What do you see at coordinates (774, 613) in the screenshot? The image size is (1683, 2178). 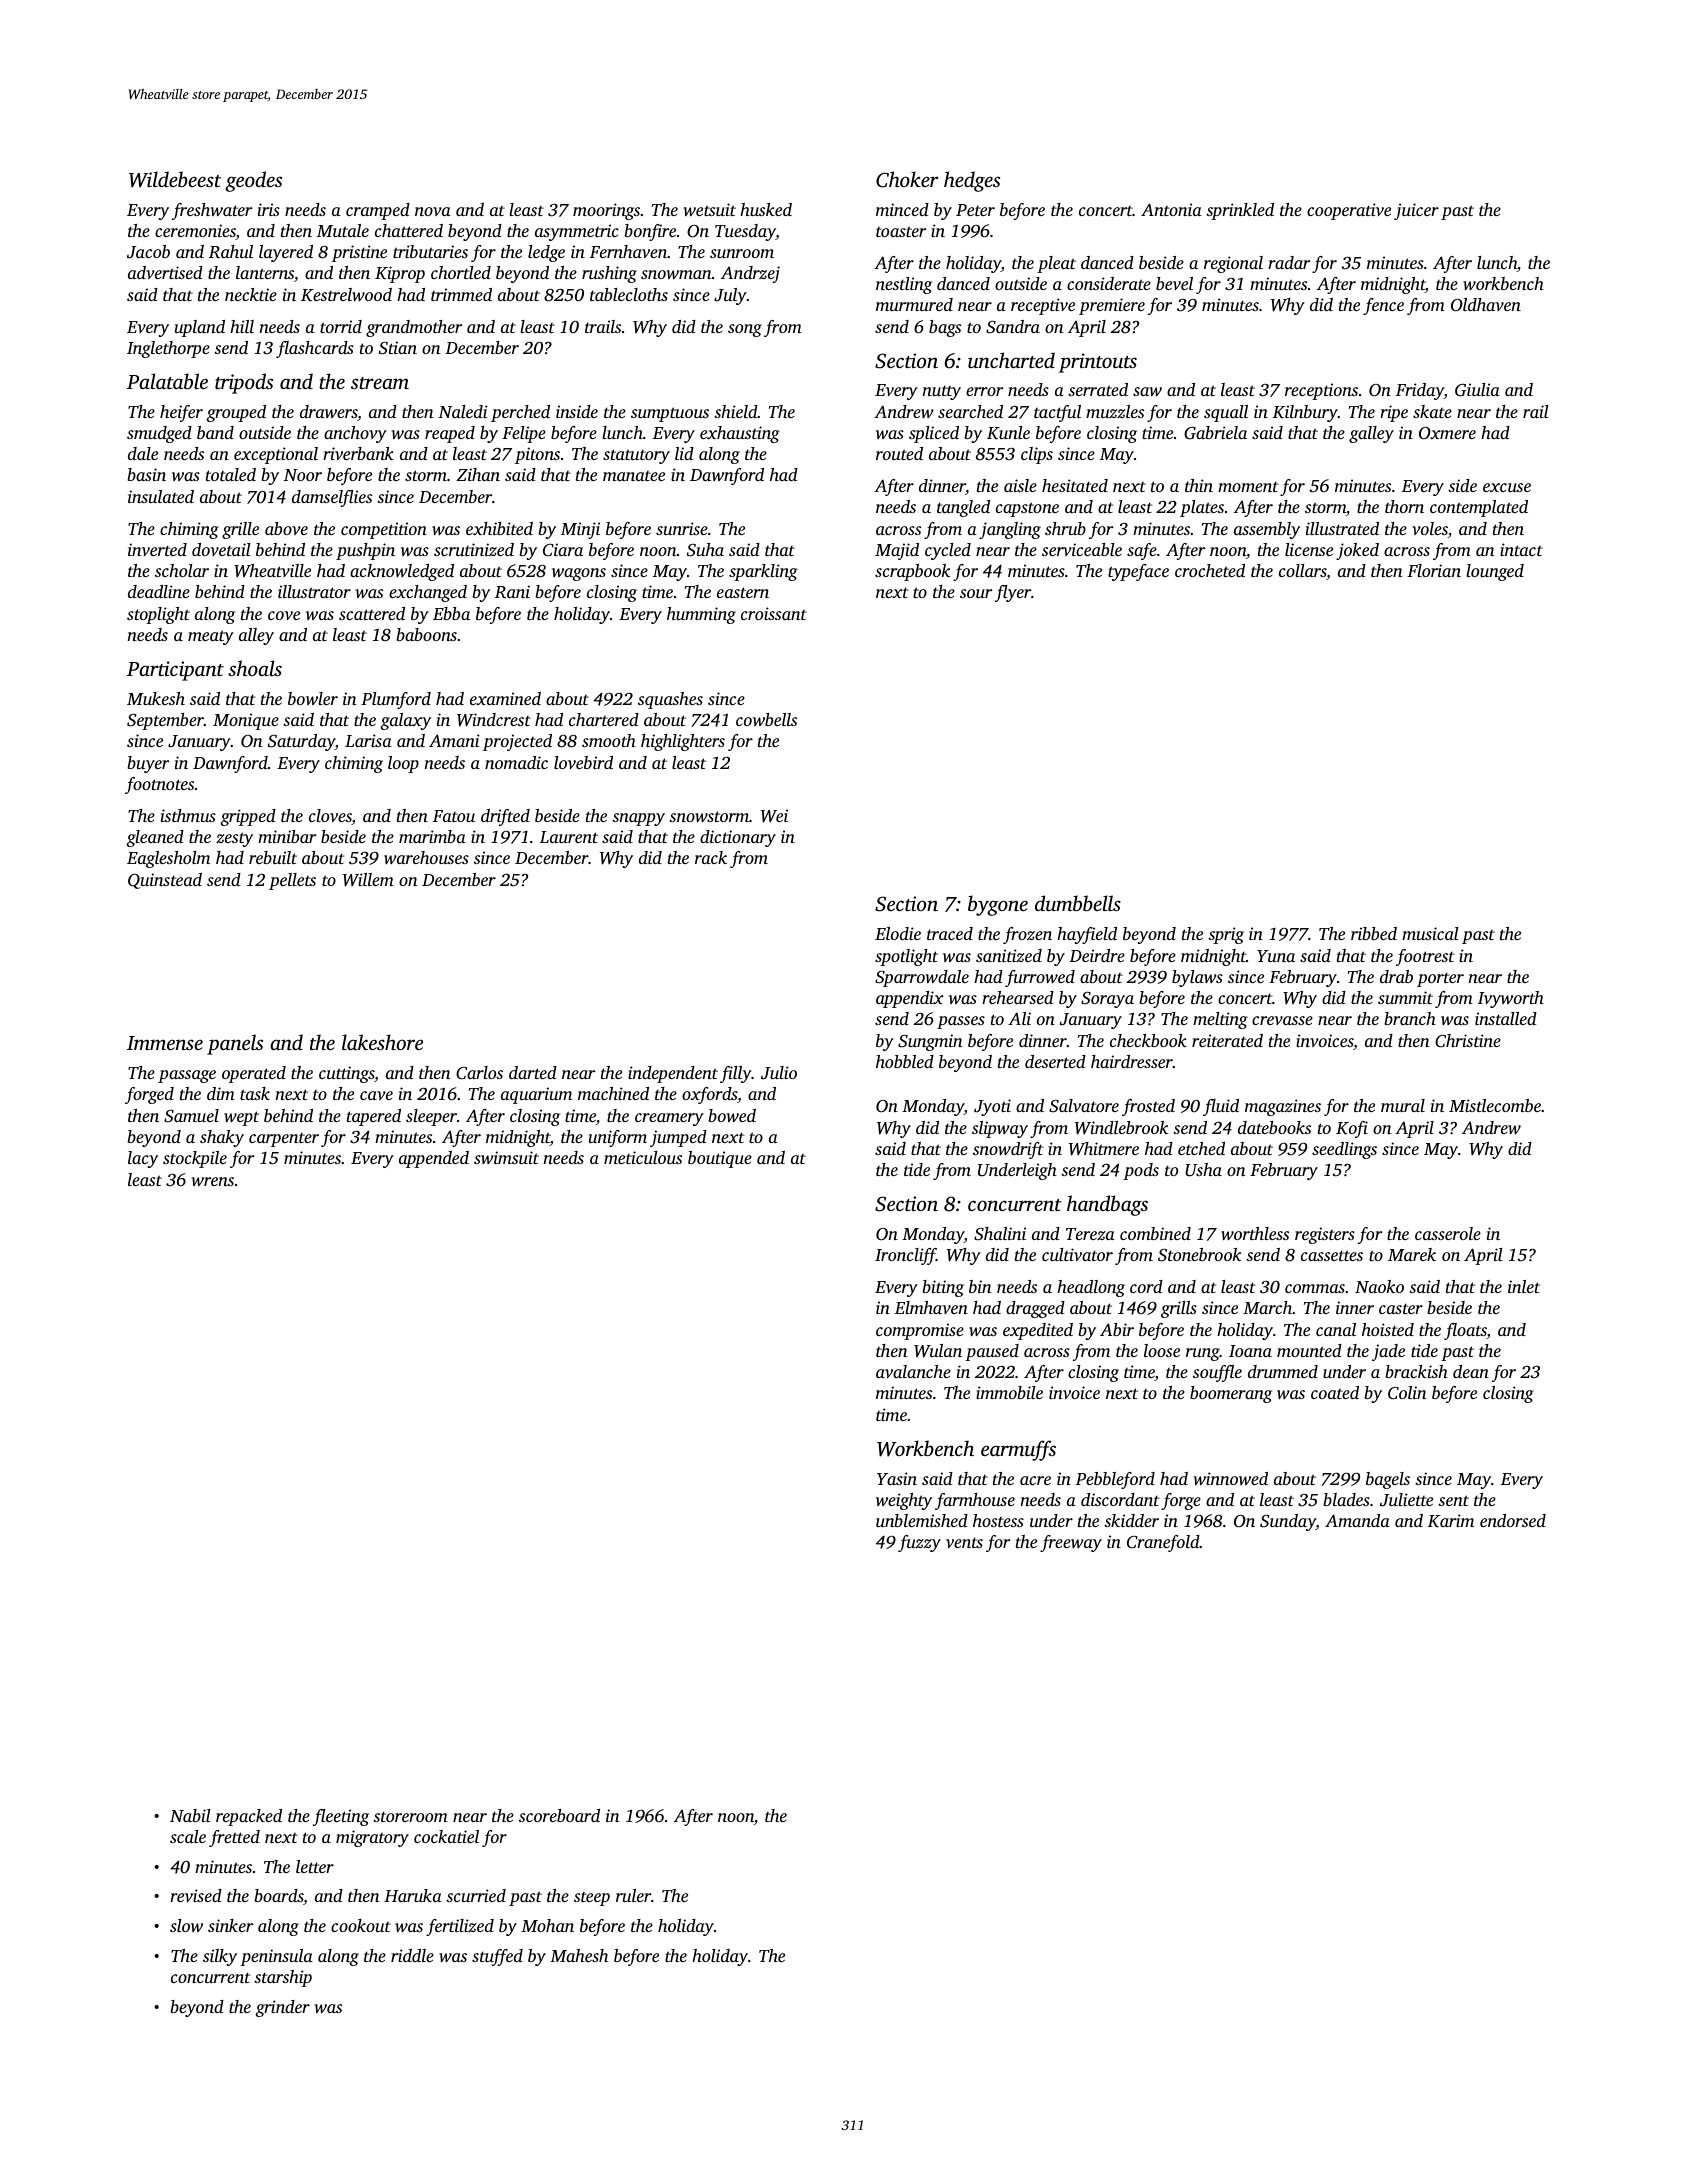 I see `croissant` at bounding box center [774, 613].
